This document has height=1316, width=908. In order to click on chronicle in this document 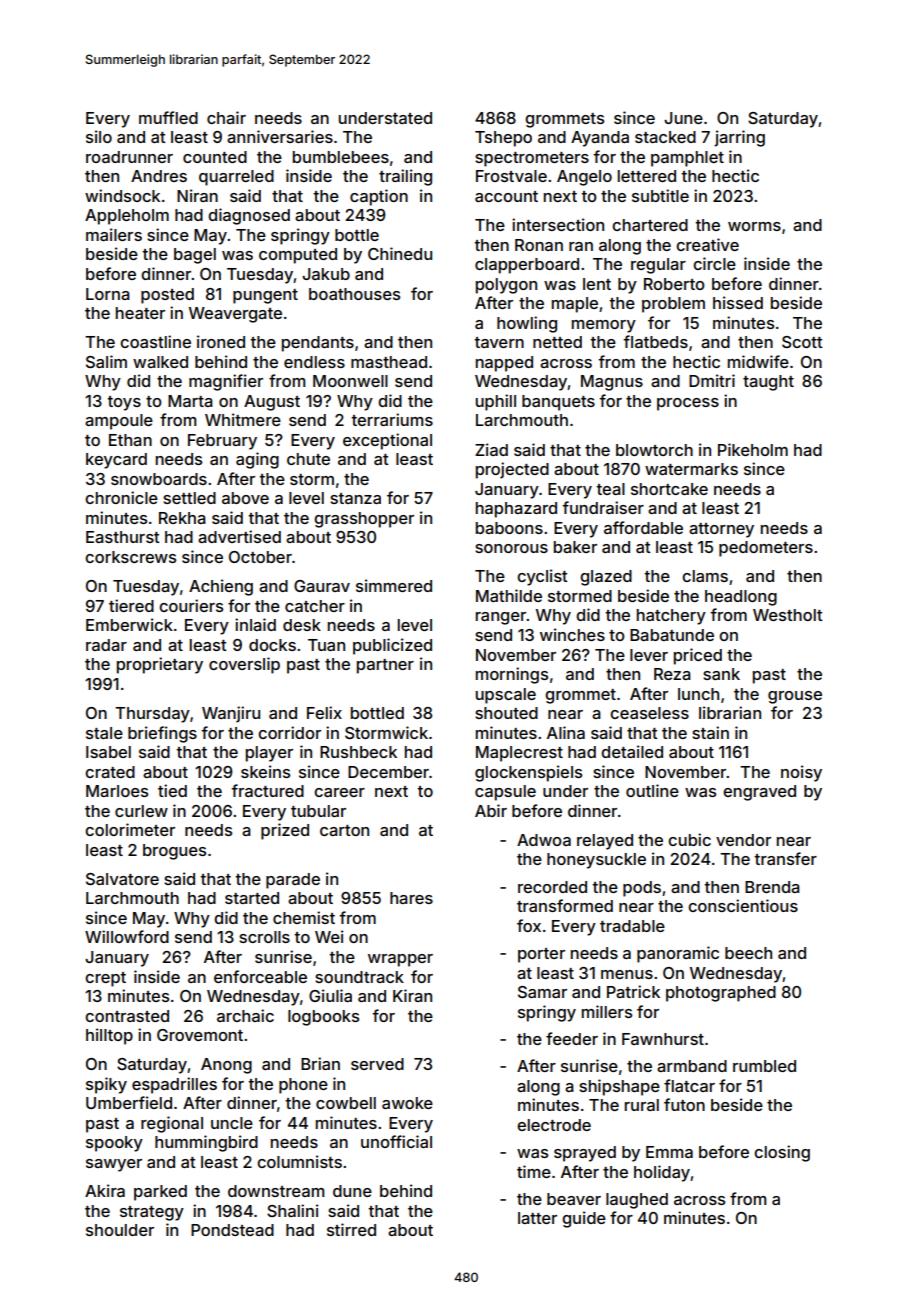, I will do `click(121, 497)`.
